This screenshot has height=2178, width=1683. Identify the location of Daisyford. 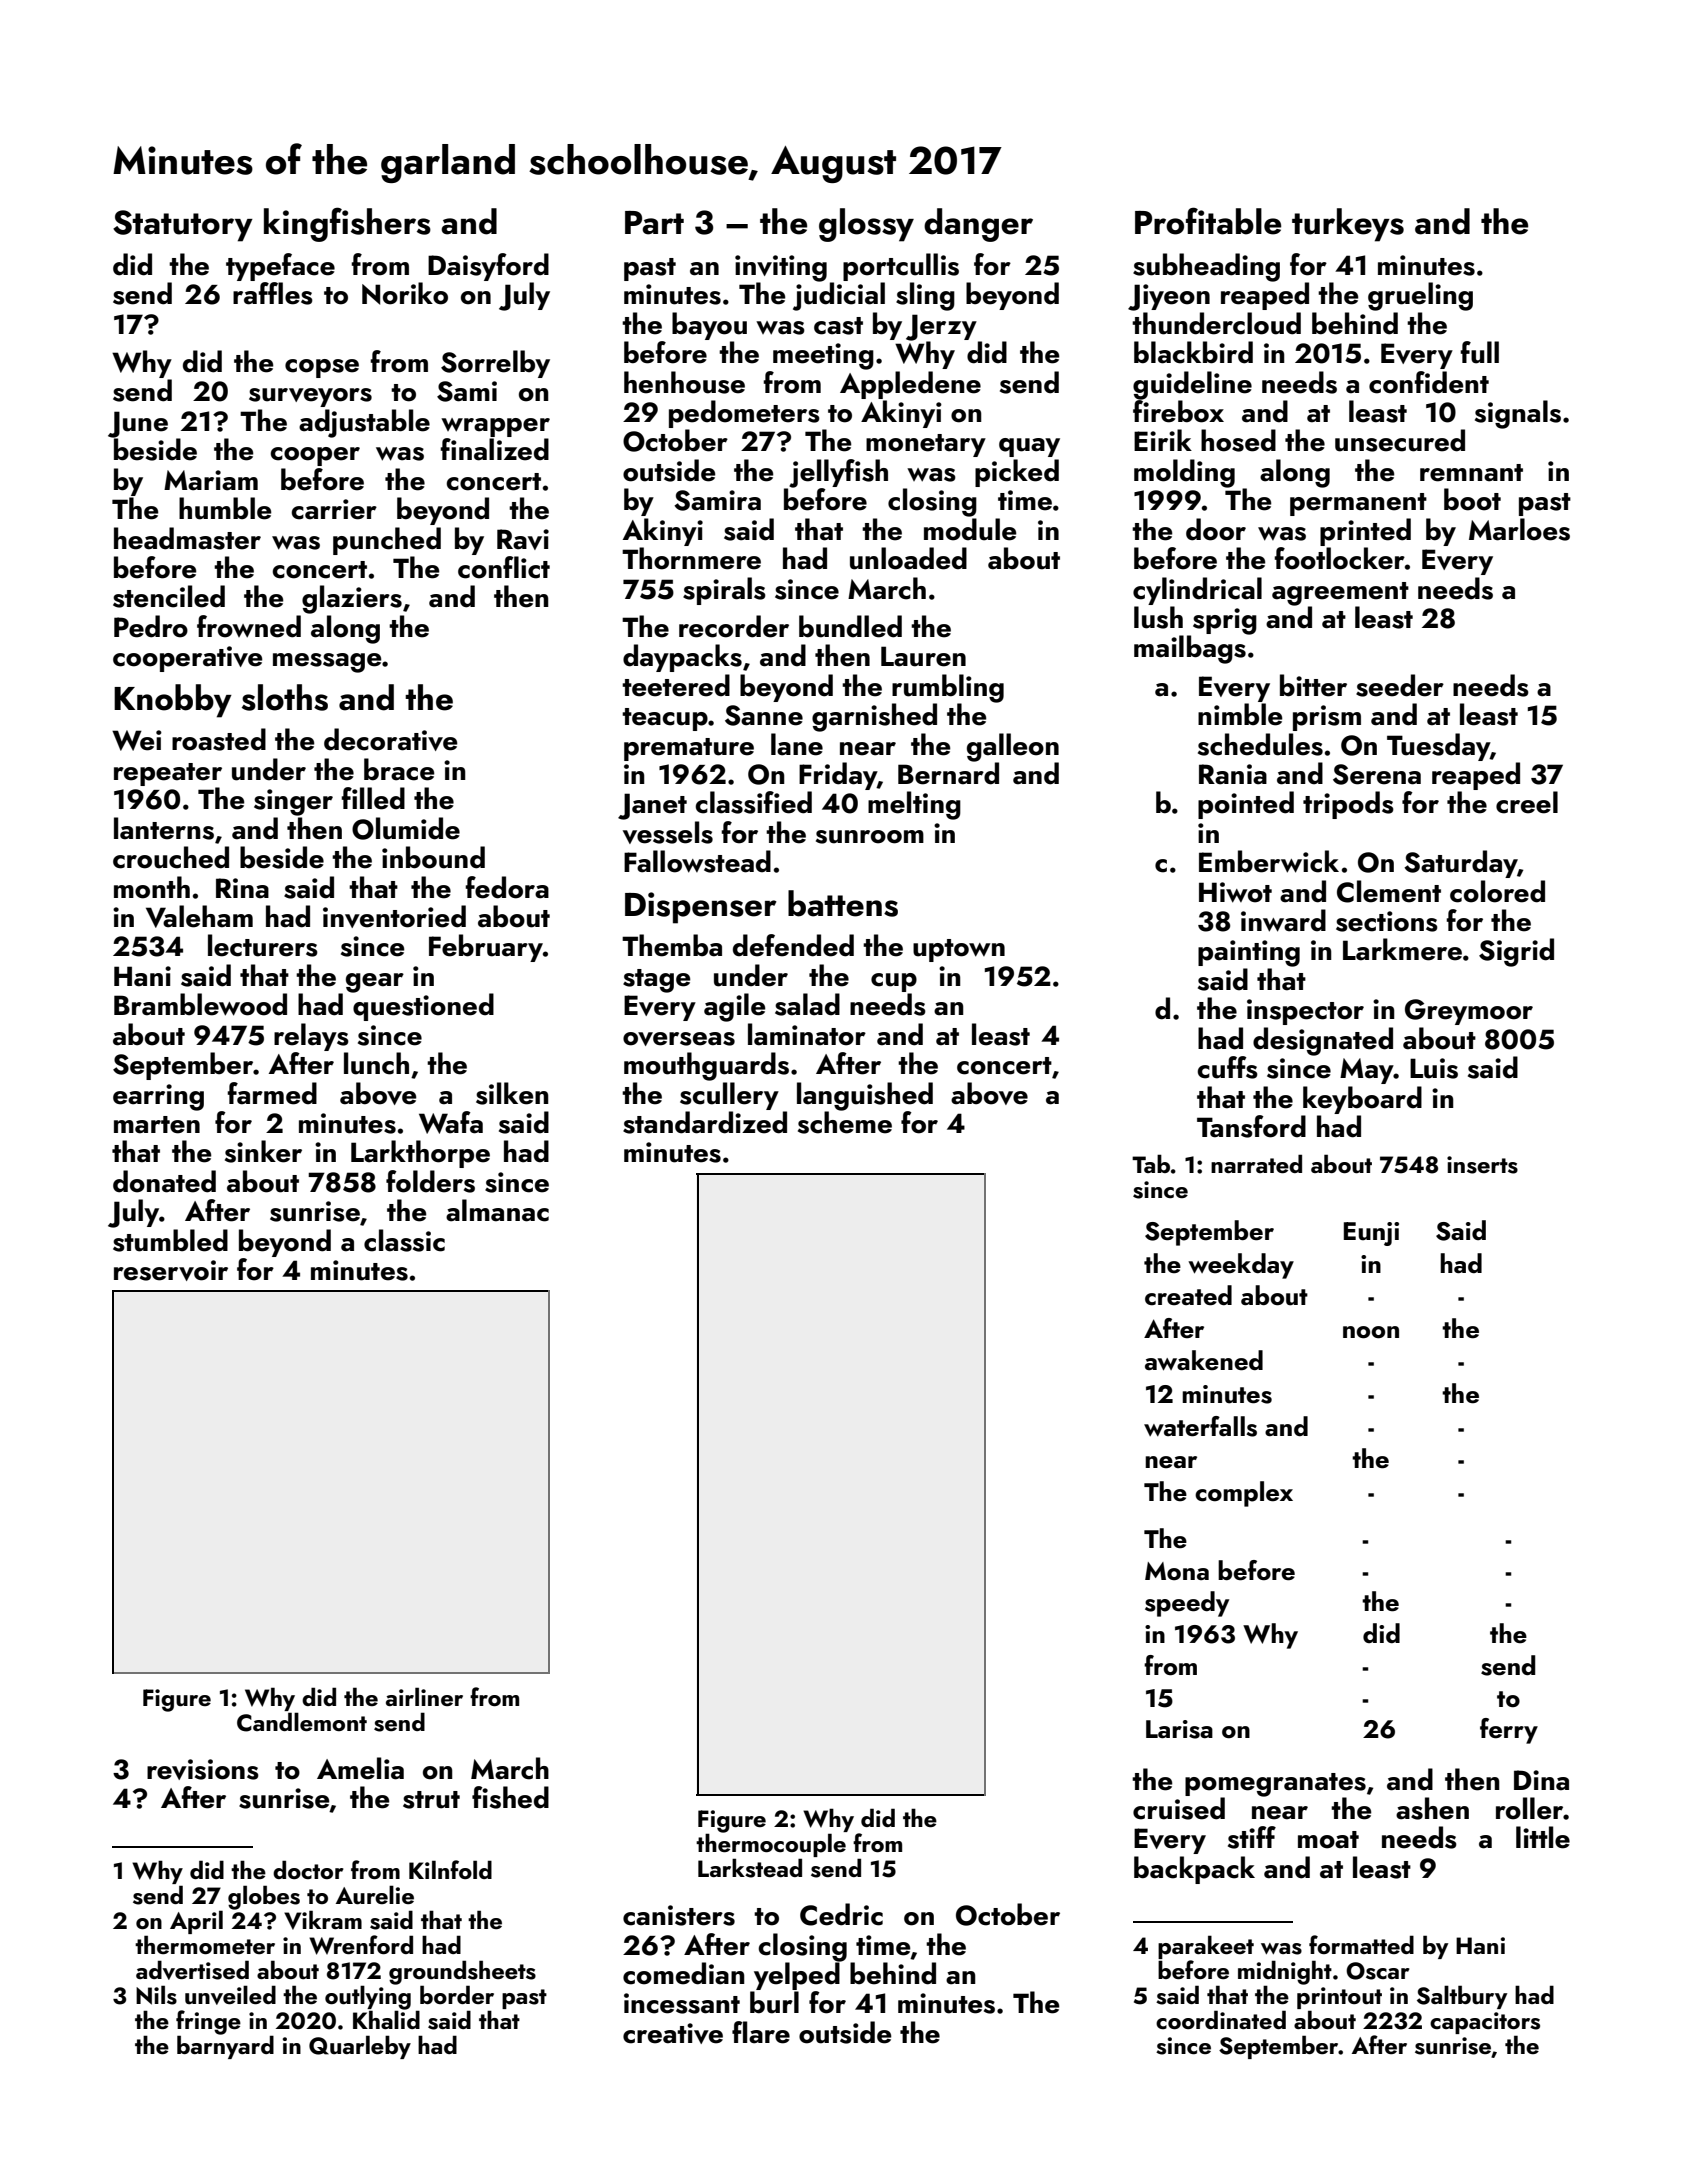
(488, 267).
